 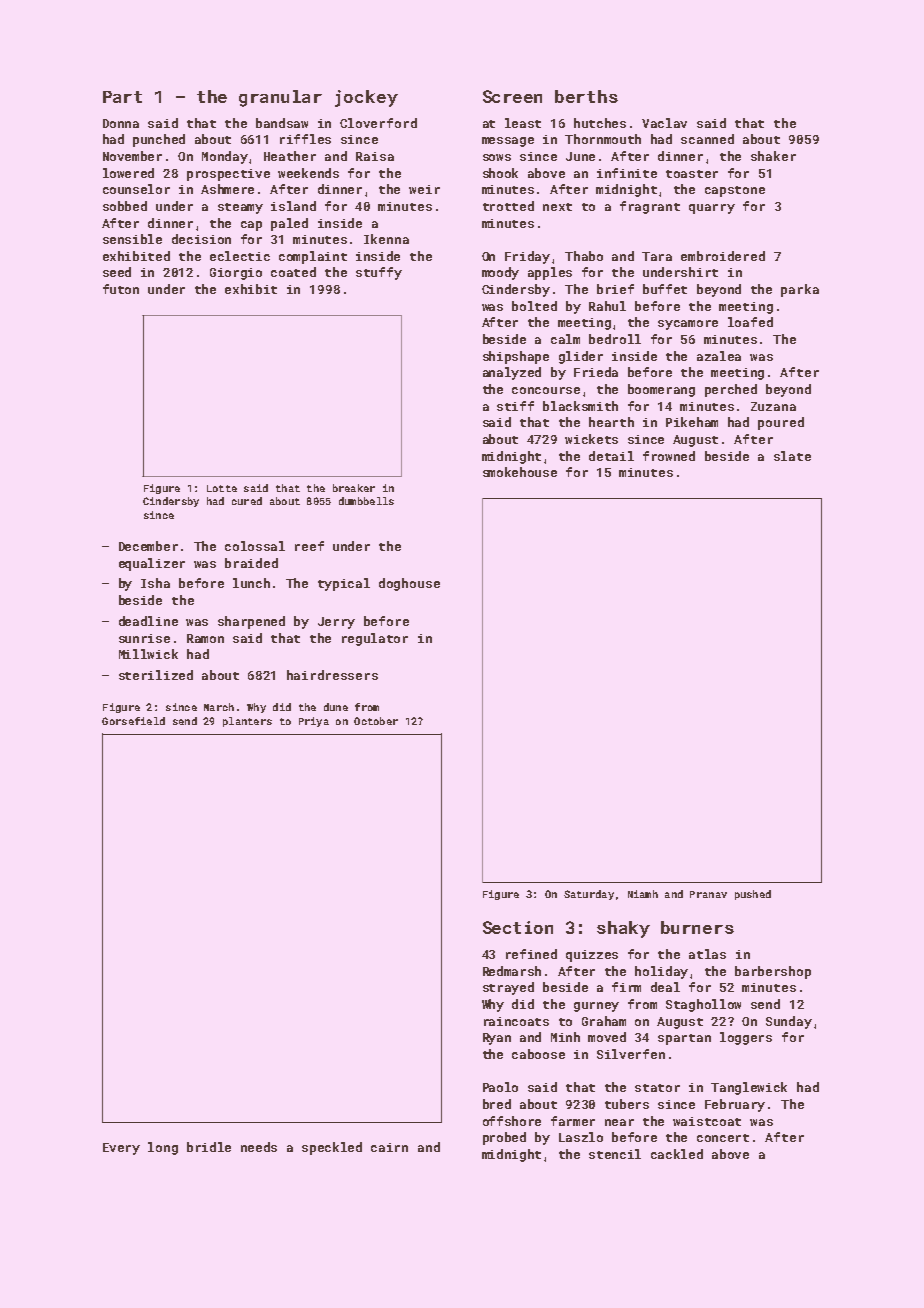 What do you see at coordinates (643, 894) in the image?
I see `Niamh` at bounding box center [643, 894].
